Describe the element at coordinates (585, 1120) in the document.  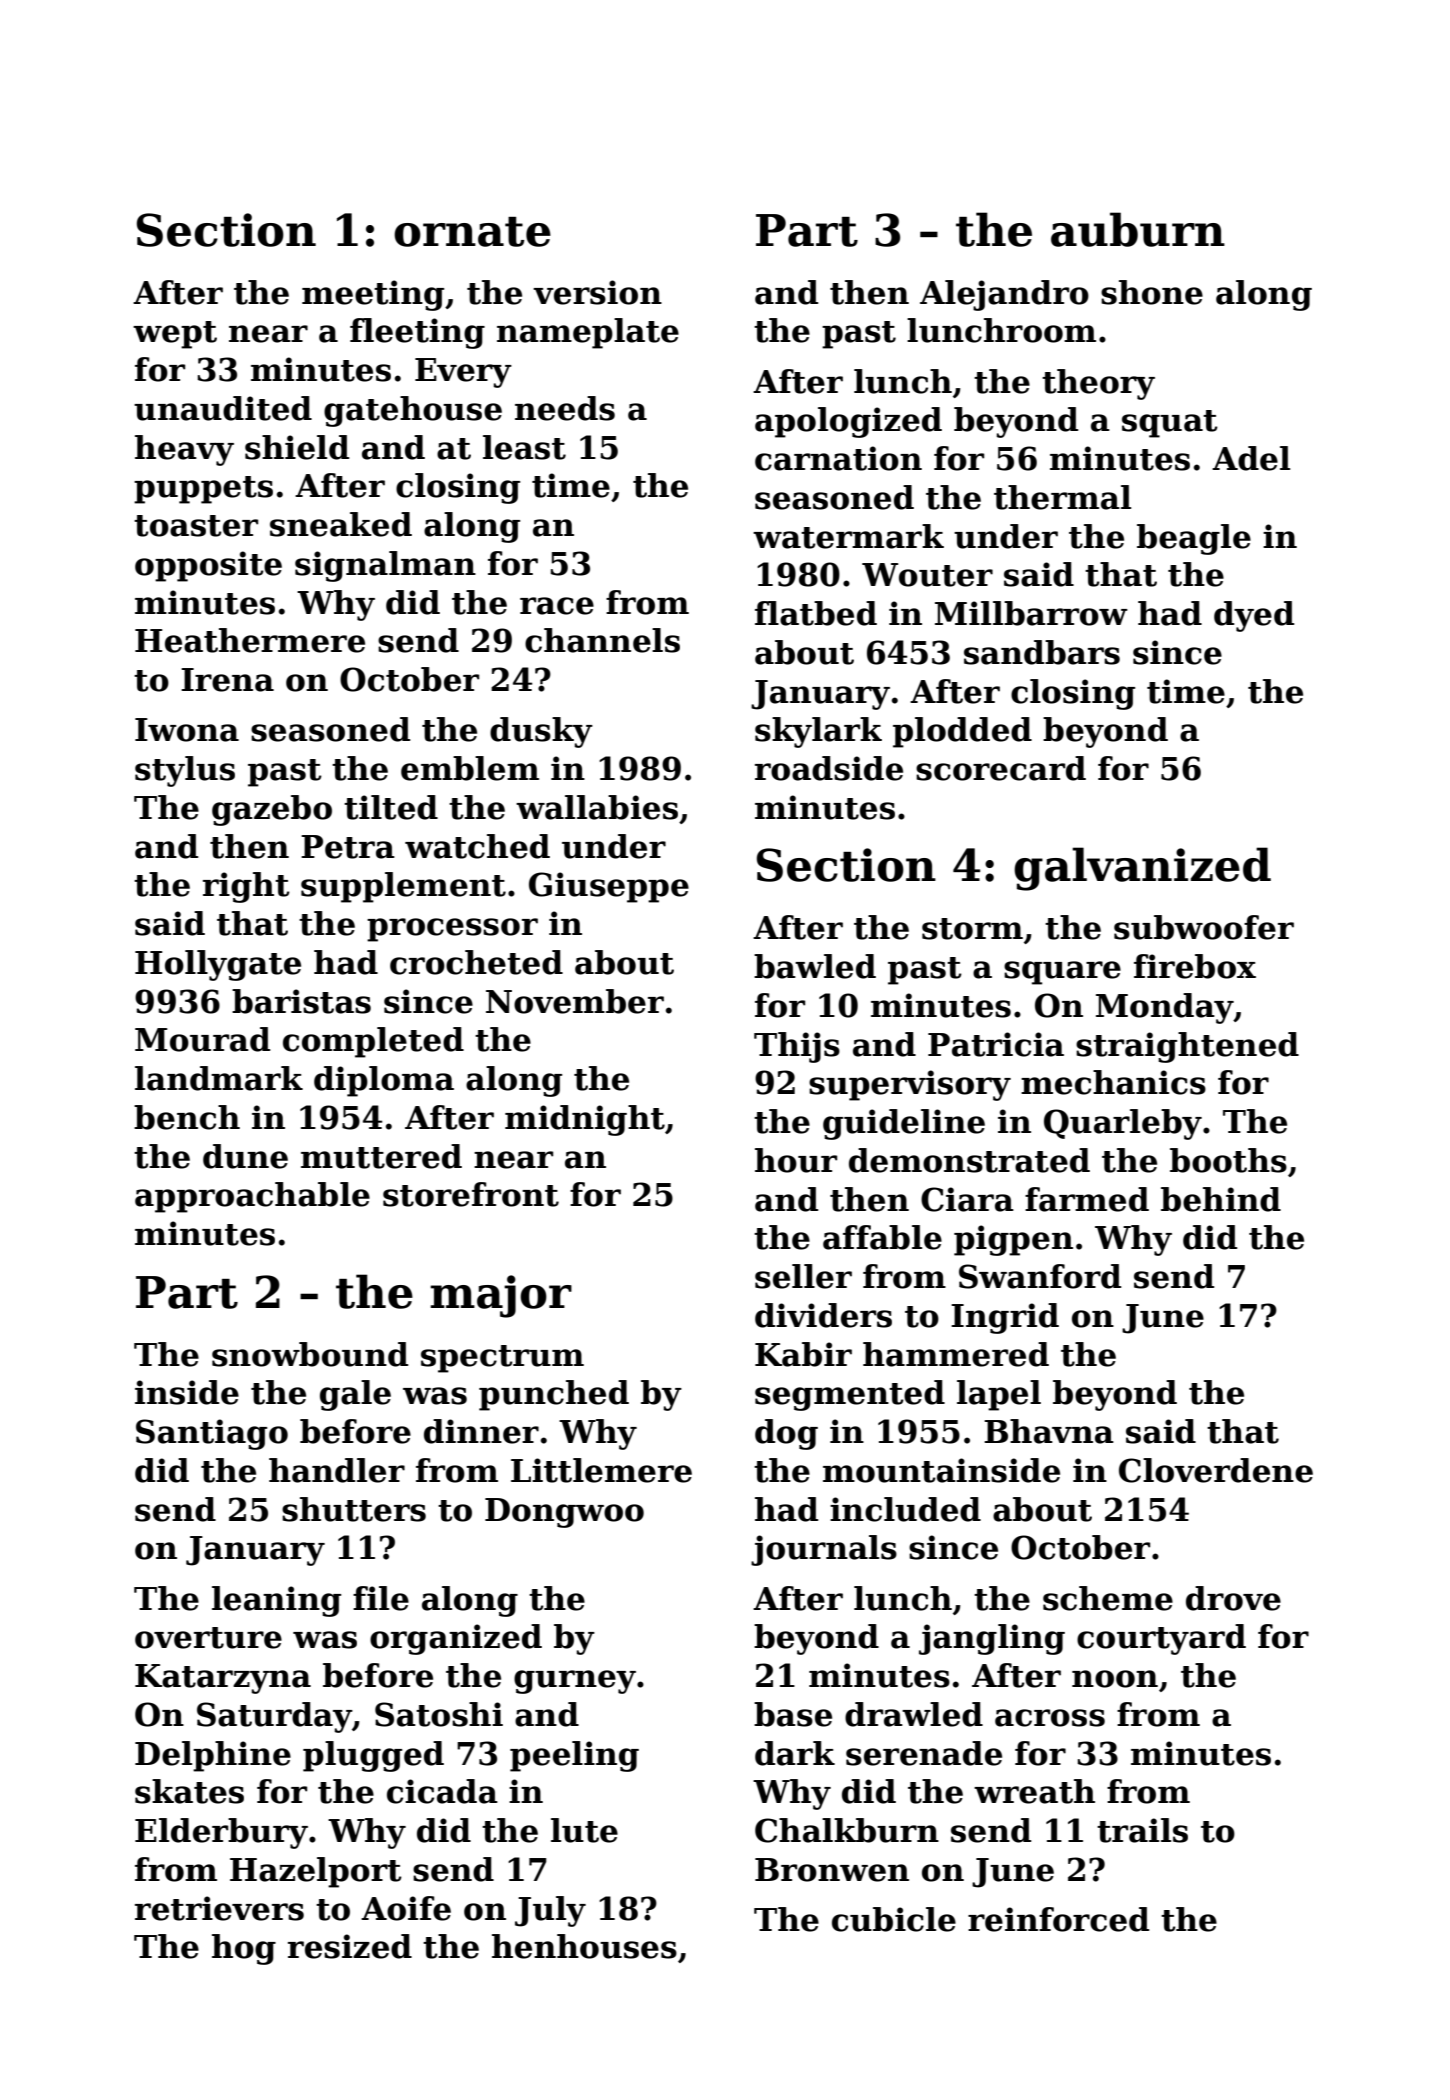
I see `midnight` at that location.
